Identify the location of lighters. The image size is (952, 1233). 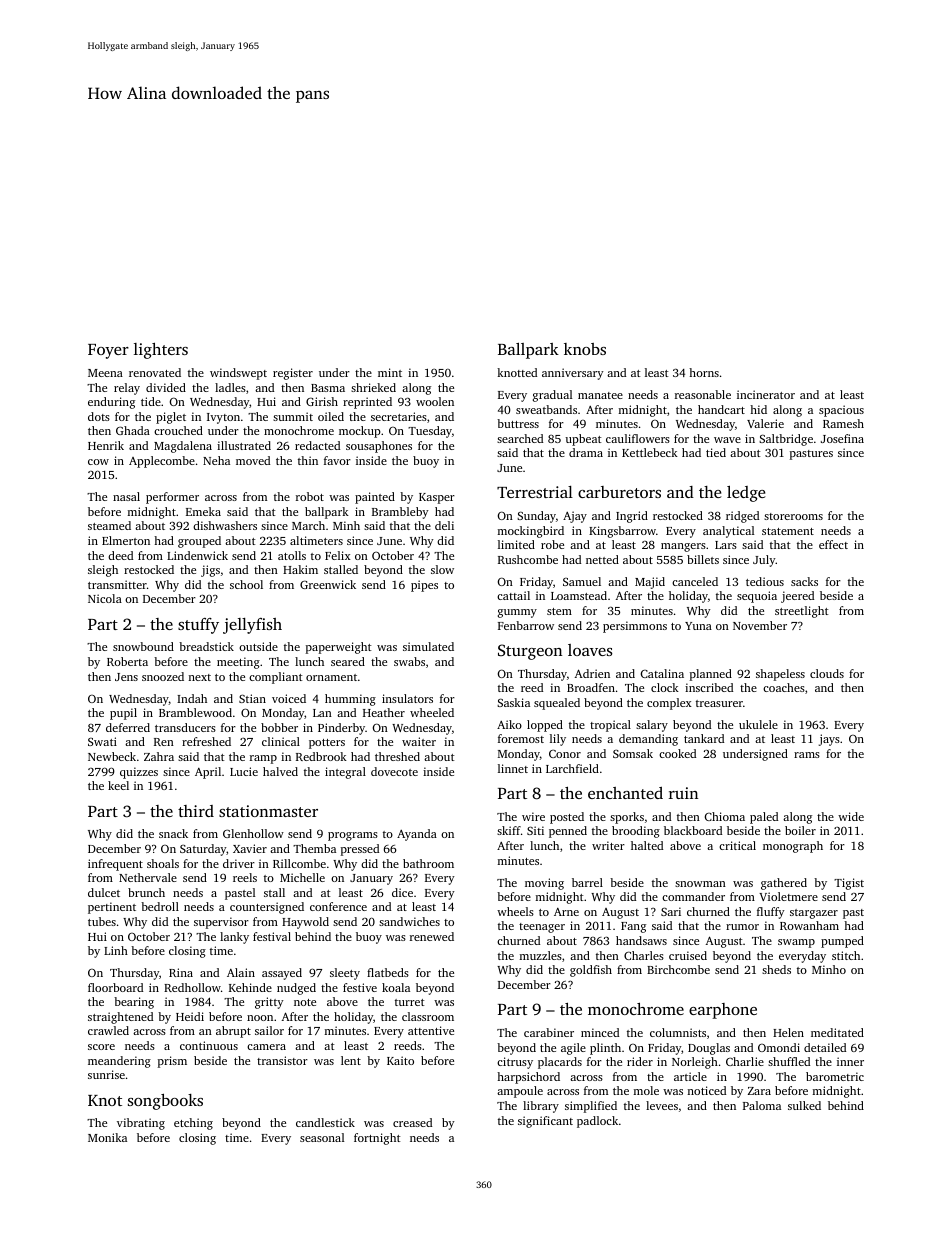
(161, 351).
